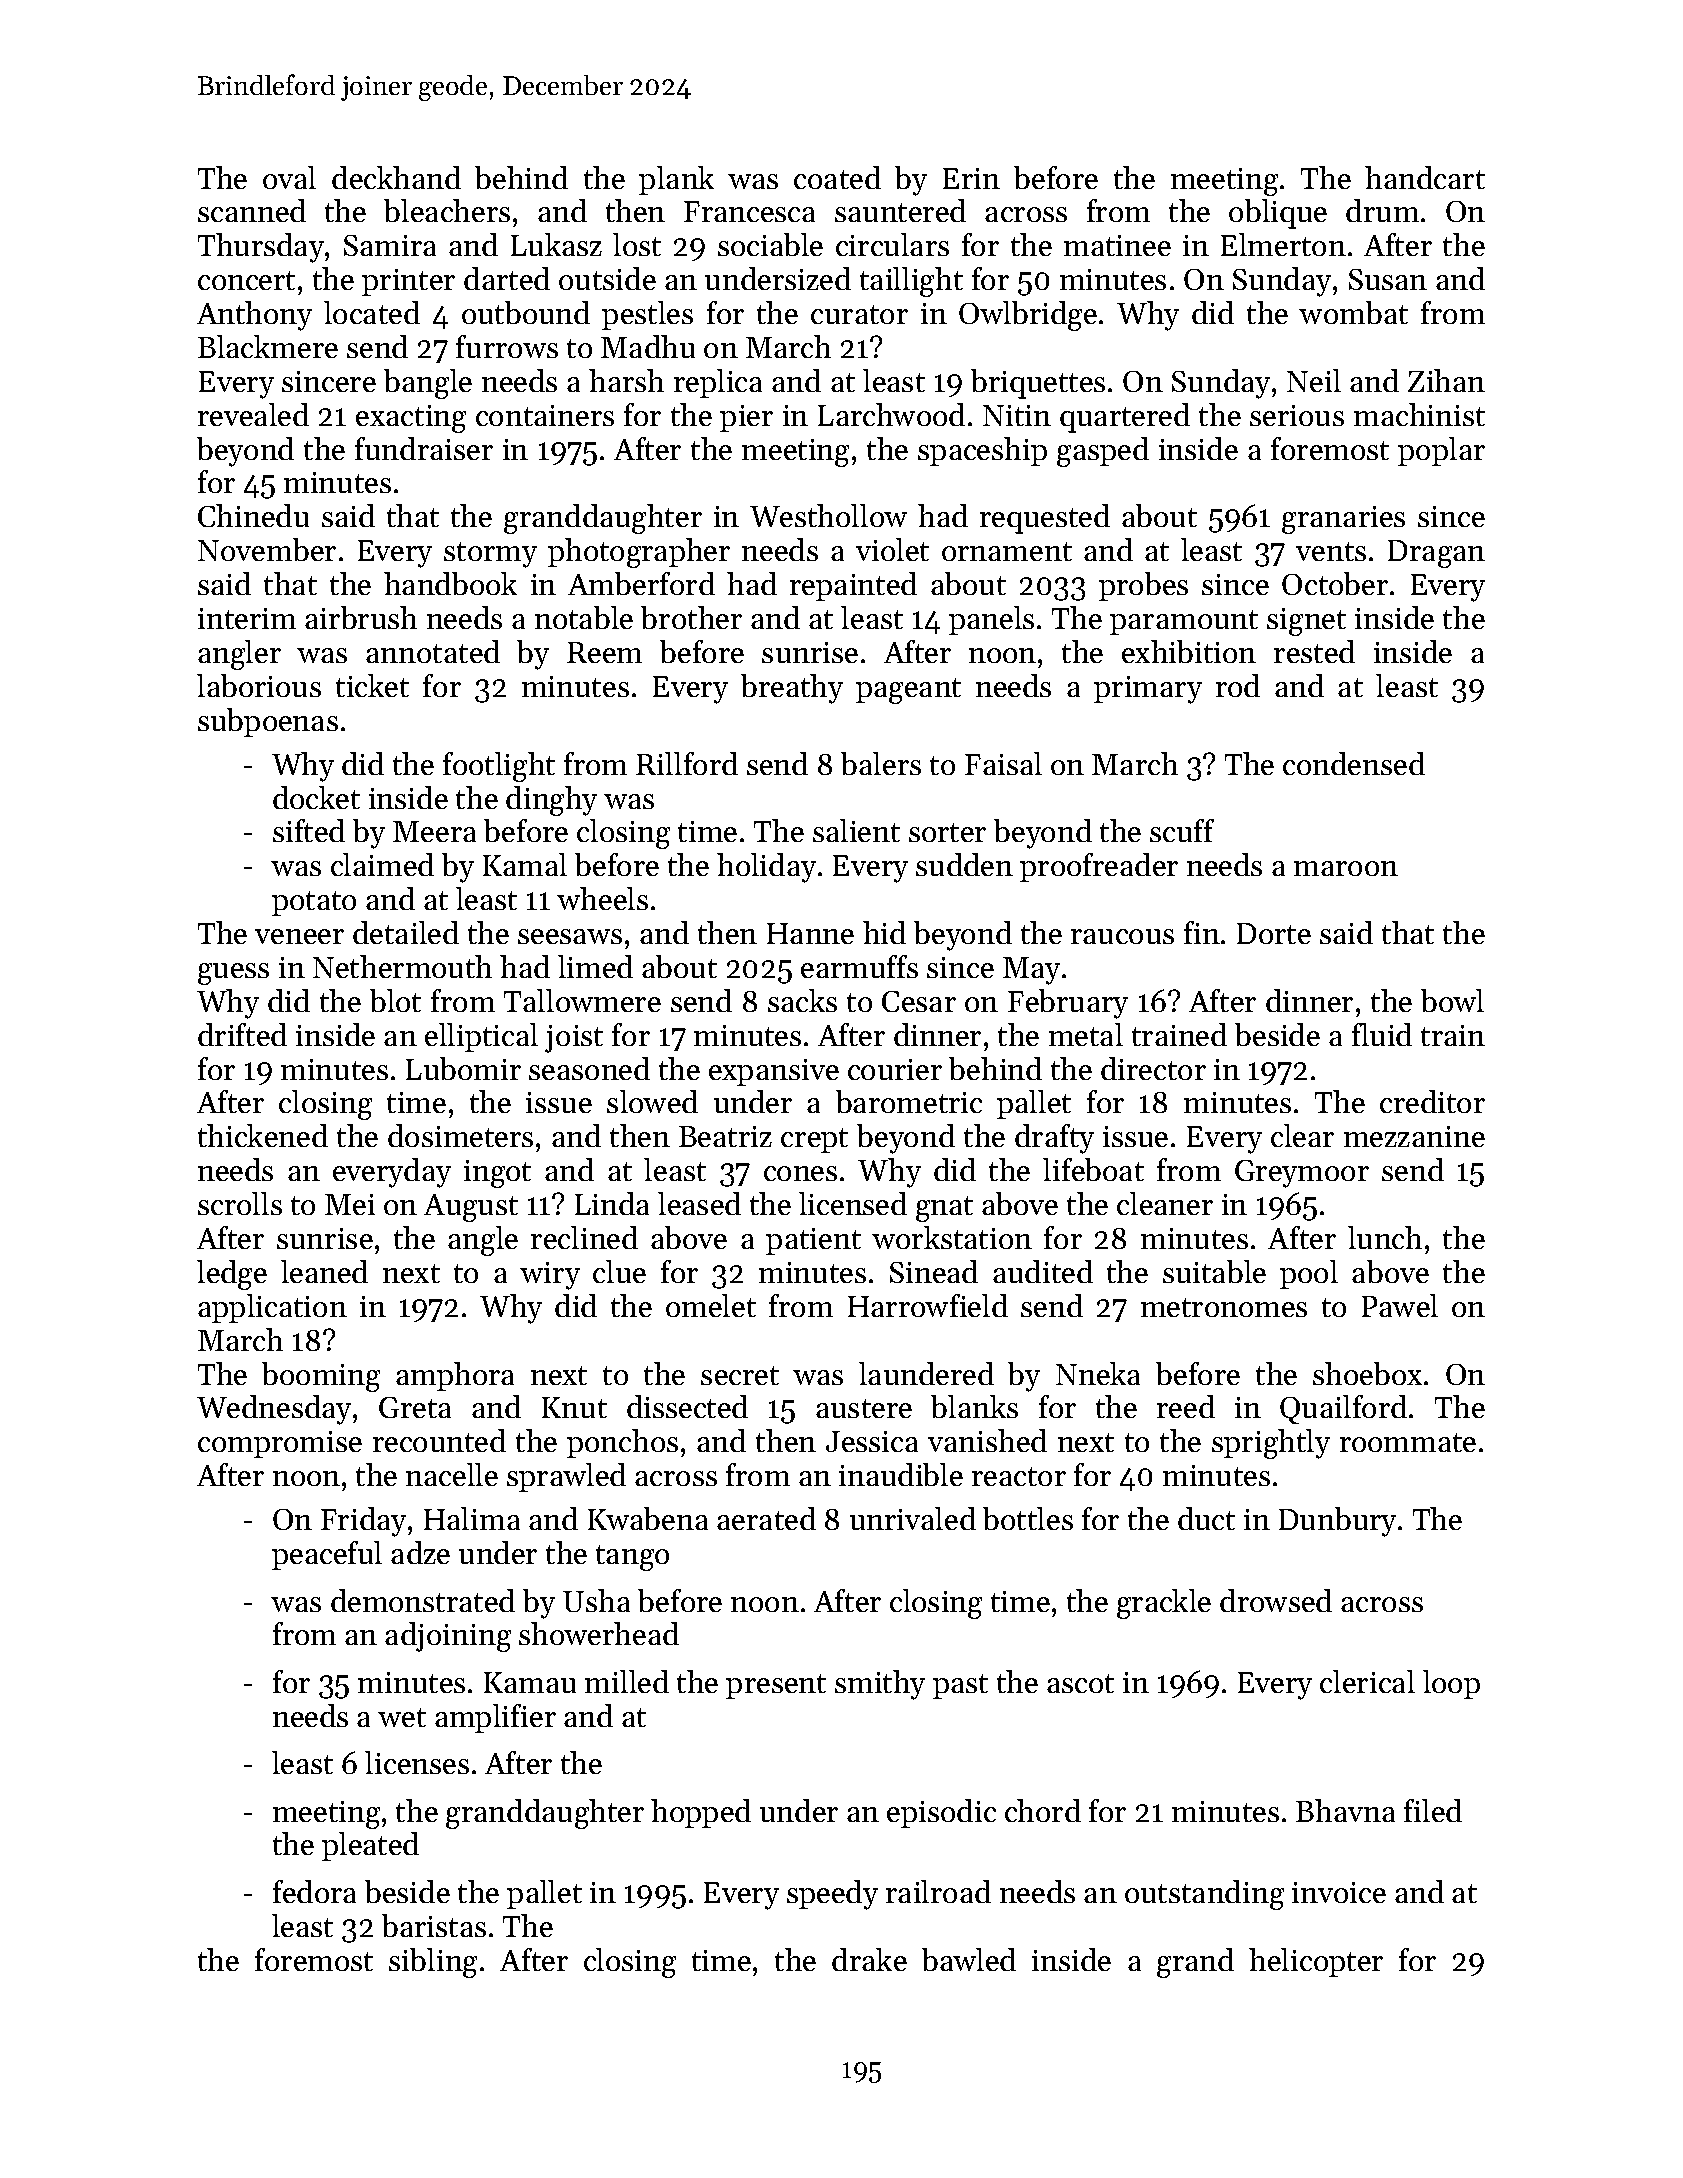 The height and width of the page is (2178, 1683). I want to click on bawled, so click(969, 1959).
